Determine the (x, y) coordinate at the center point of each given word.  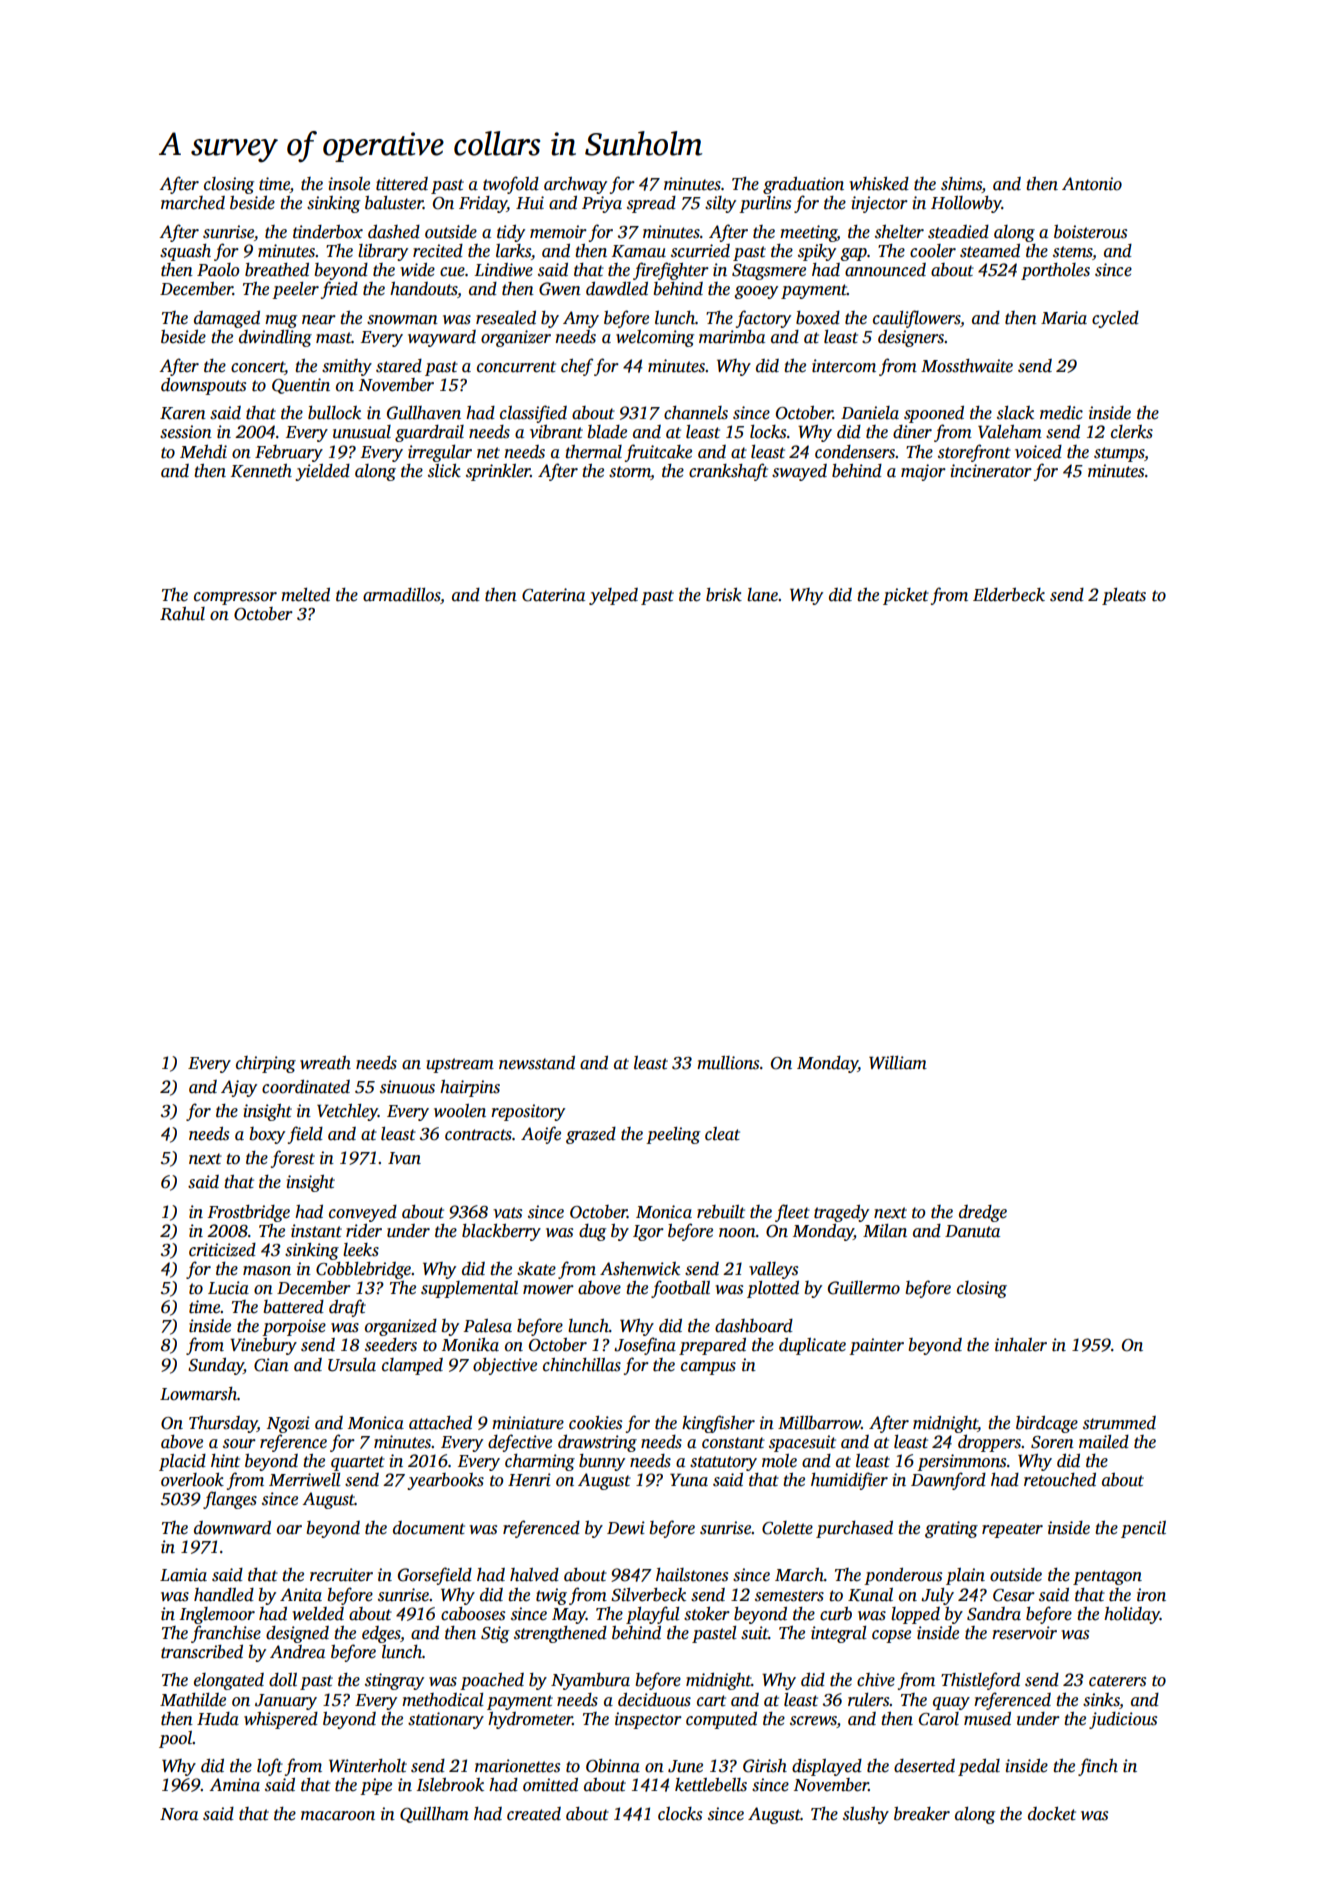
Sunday (216, 1366)
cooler (933, 251)
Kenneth (261, 471)
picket (906, 596)
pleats (1124, 596)
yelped (613, 596)
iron (1151, 1595)
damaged (227, 319)
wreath (325, 1063)
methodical (443, 1700)
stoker (707, 1614)
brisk (724, 595)
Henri (529, 1480)
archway (575, 185)
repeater (1012, 1530)
